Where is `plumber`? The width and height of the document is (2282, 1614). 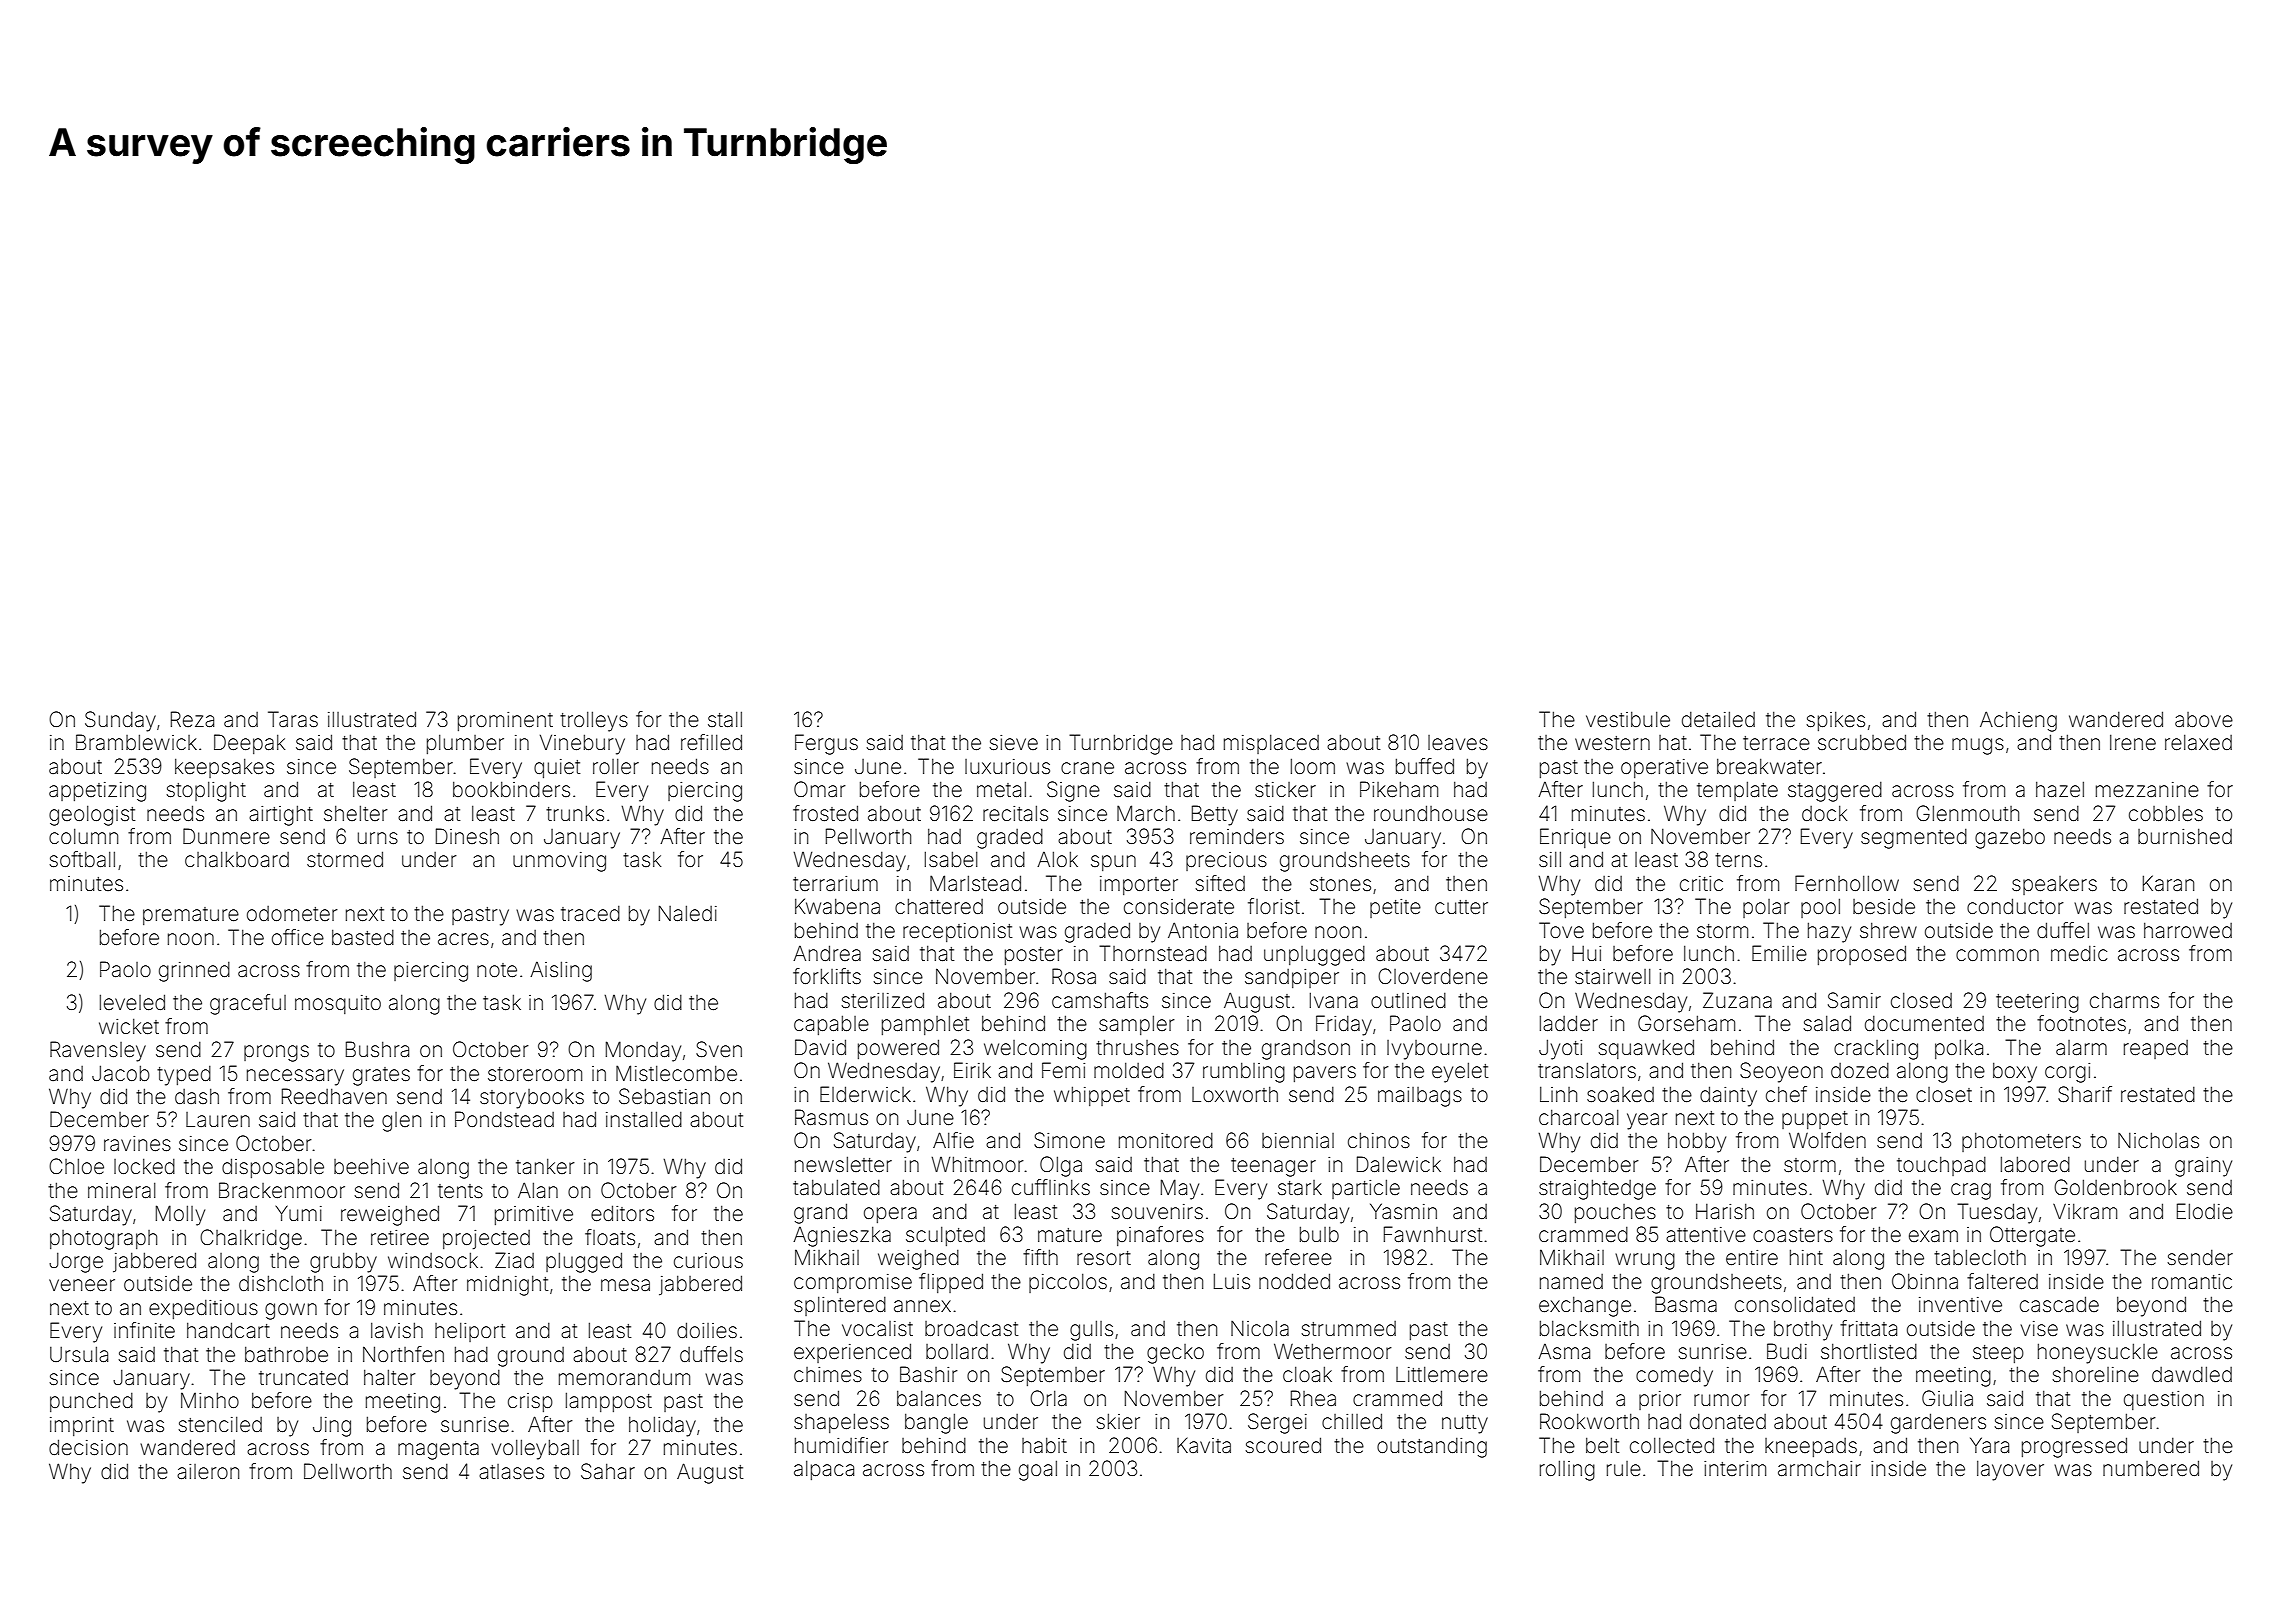 plumber is located at coordinates (465, 744).
